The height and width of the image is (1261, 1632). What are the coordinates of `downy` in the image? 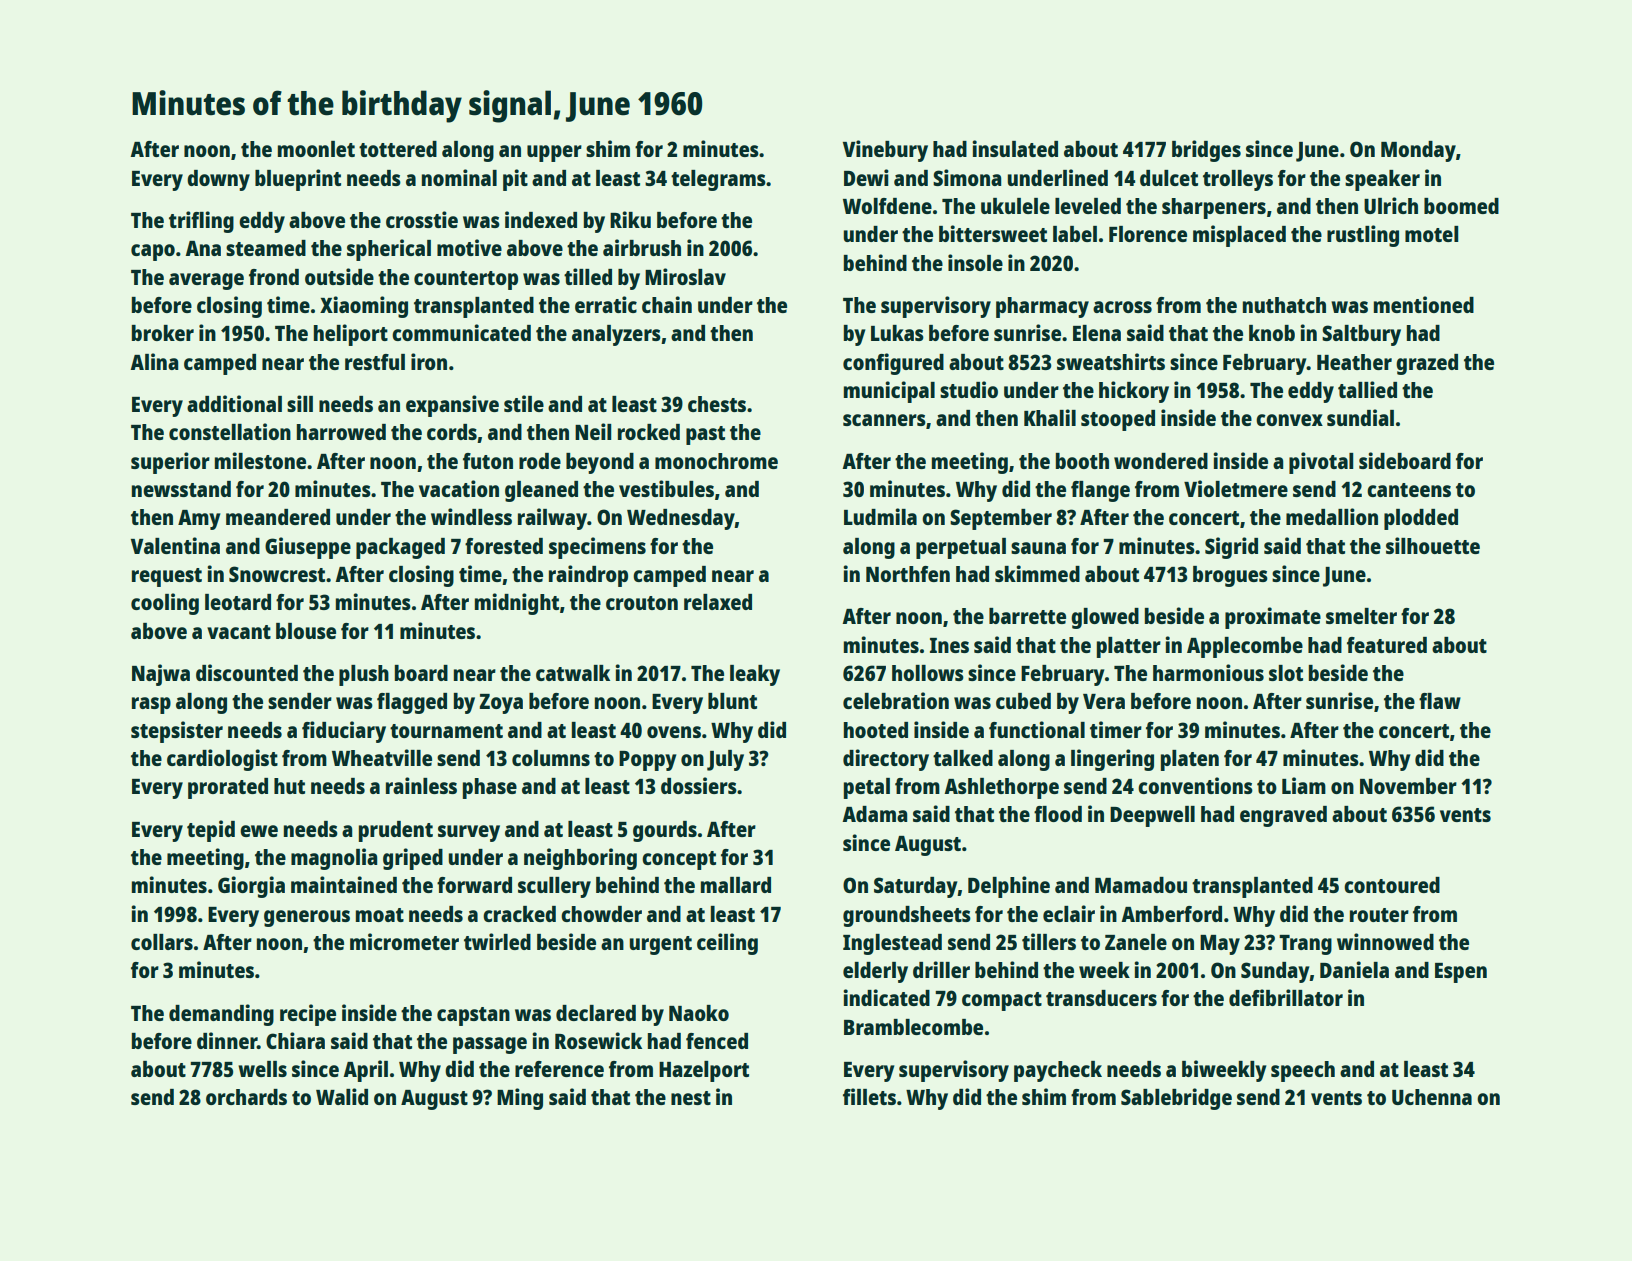 It's located at (218, 180).
